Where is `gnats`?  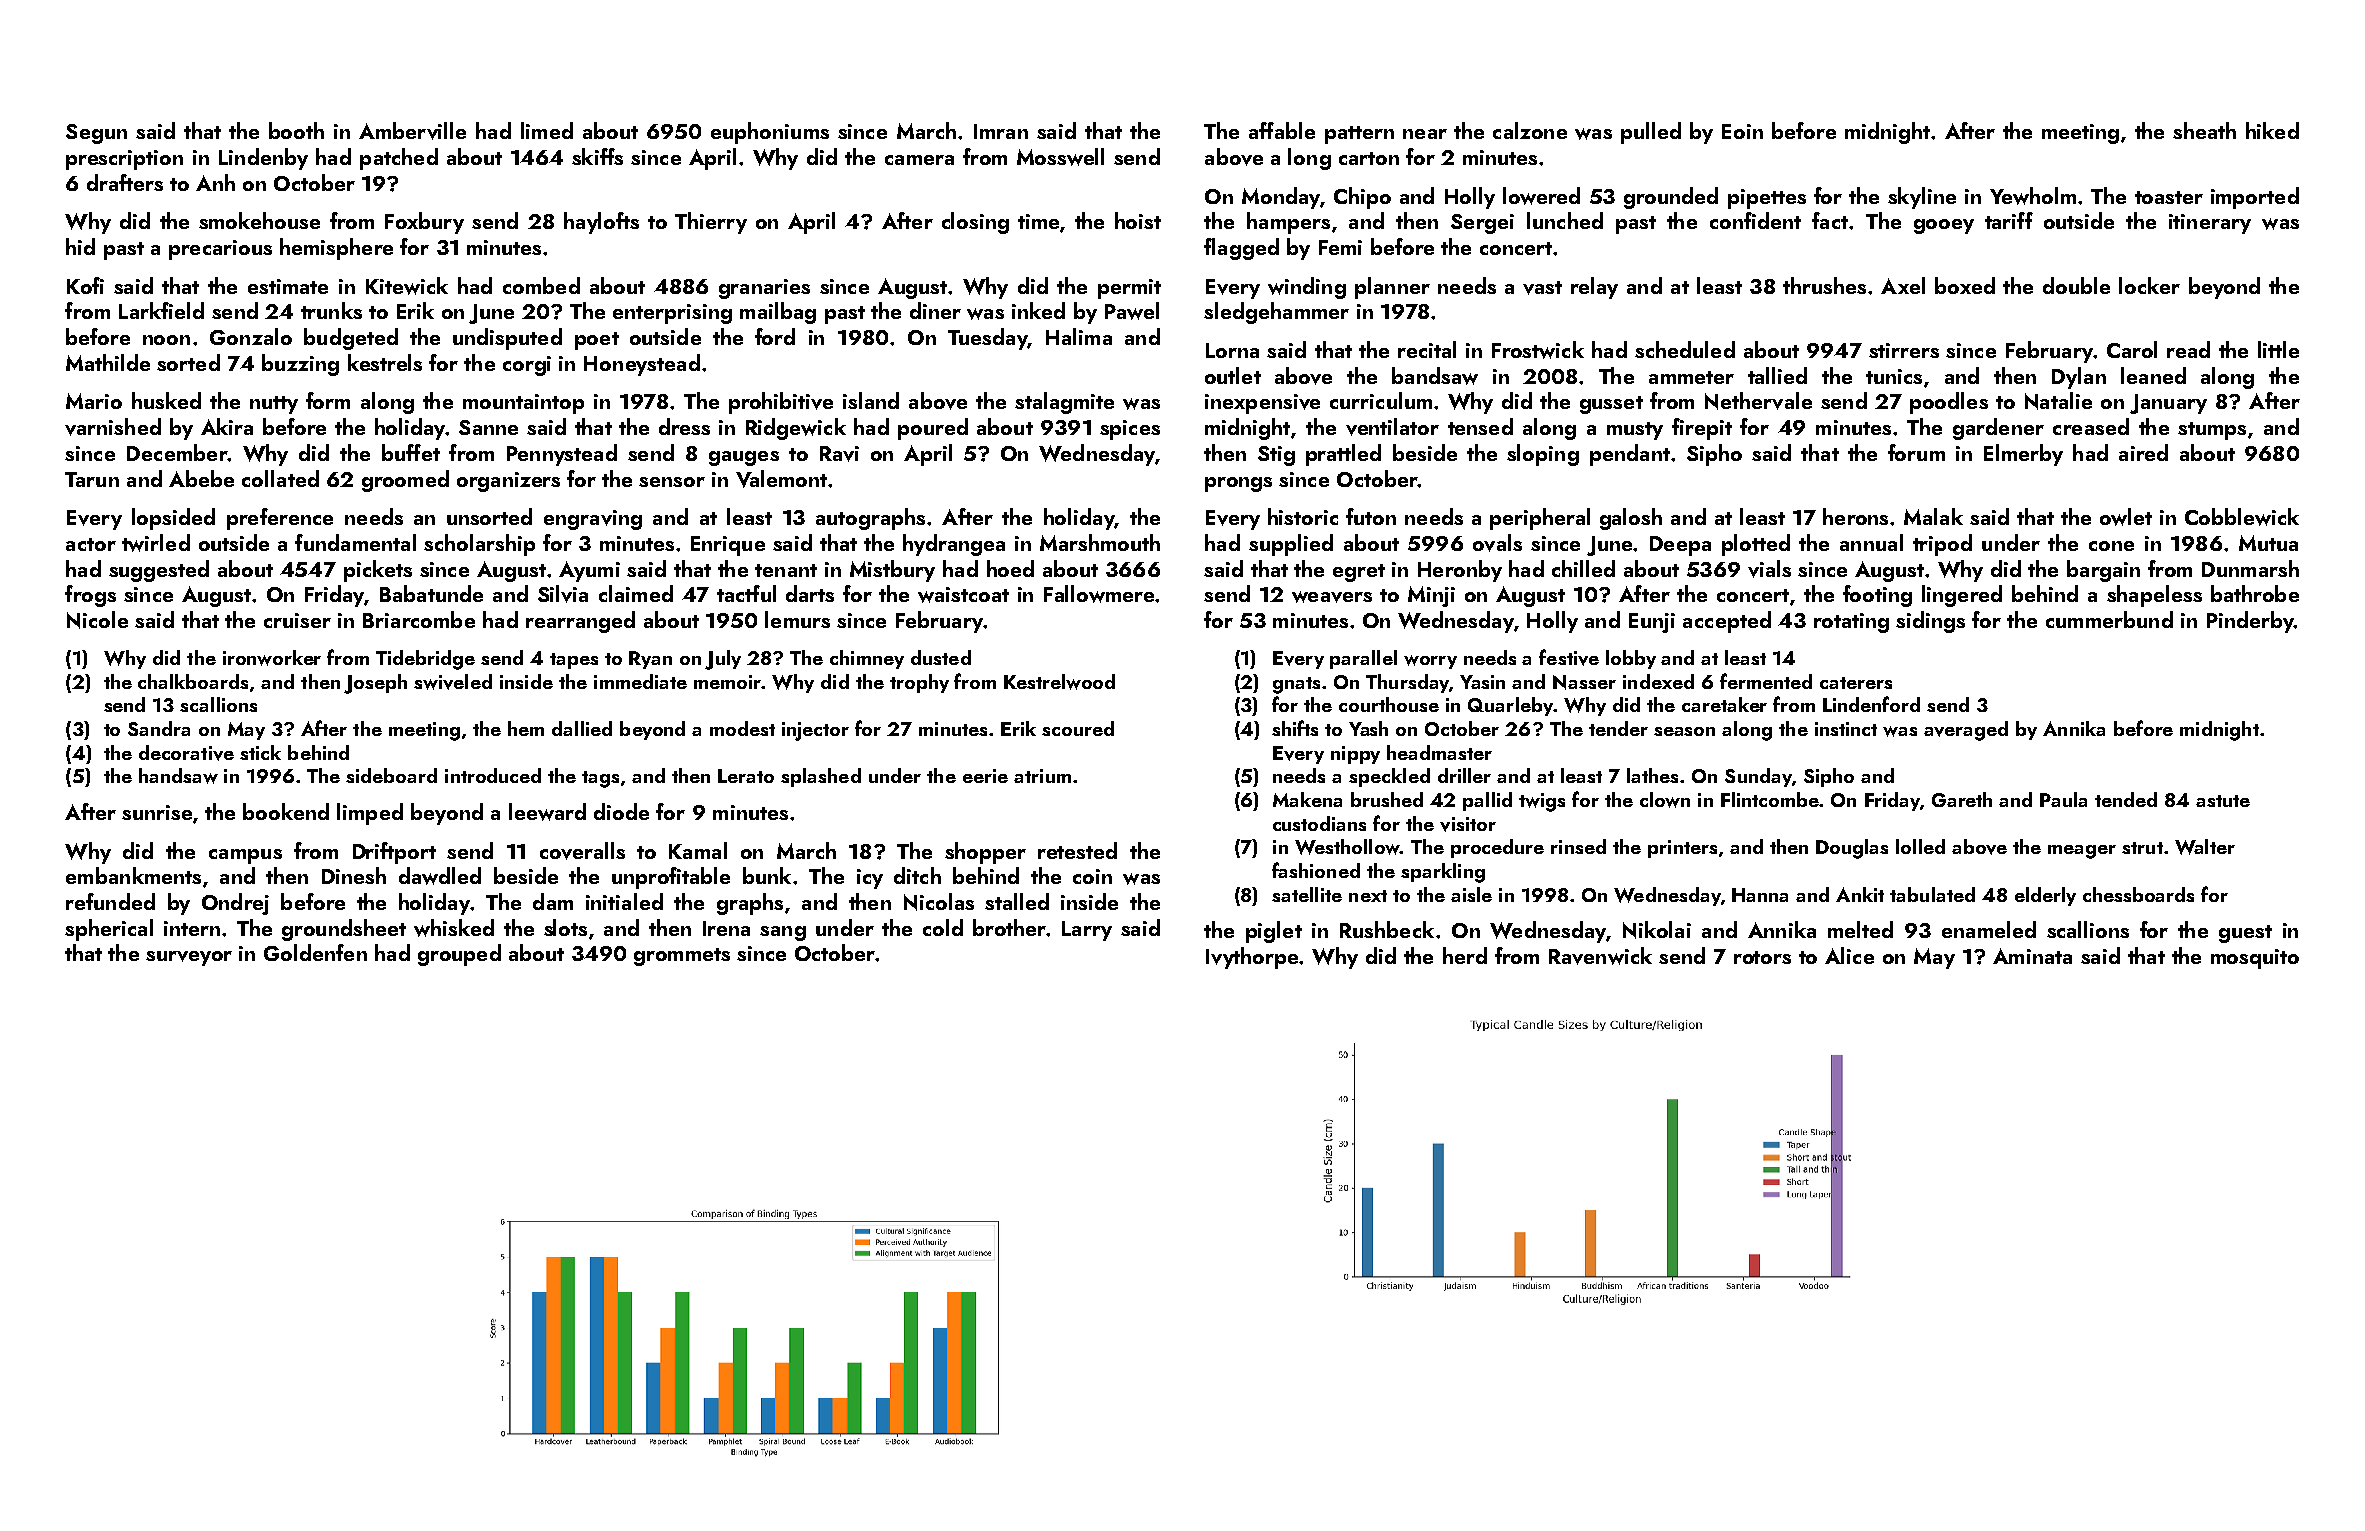
gnats is located at coordinates (1296, 685).
